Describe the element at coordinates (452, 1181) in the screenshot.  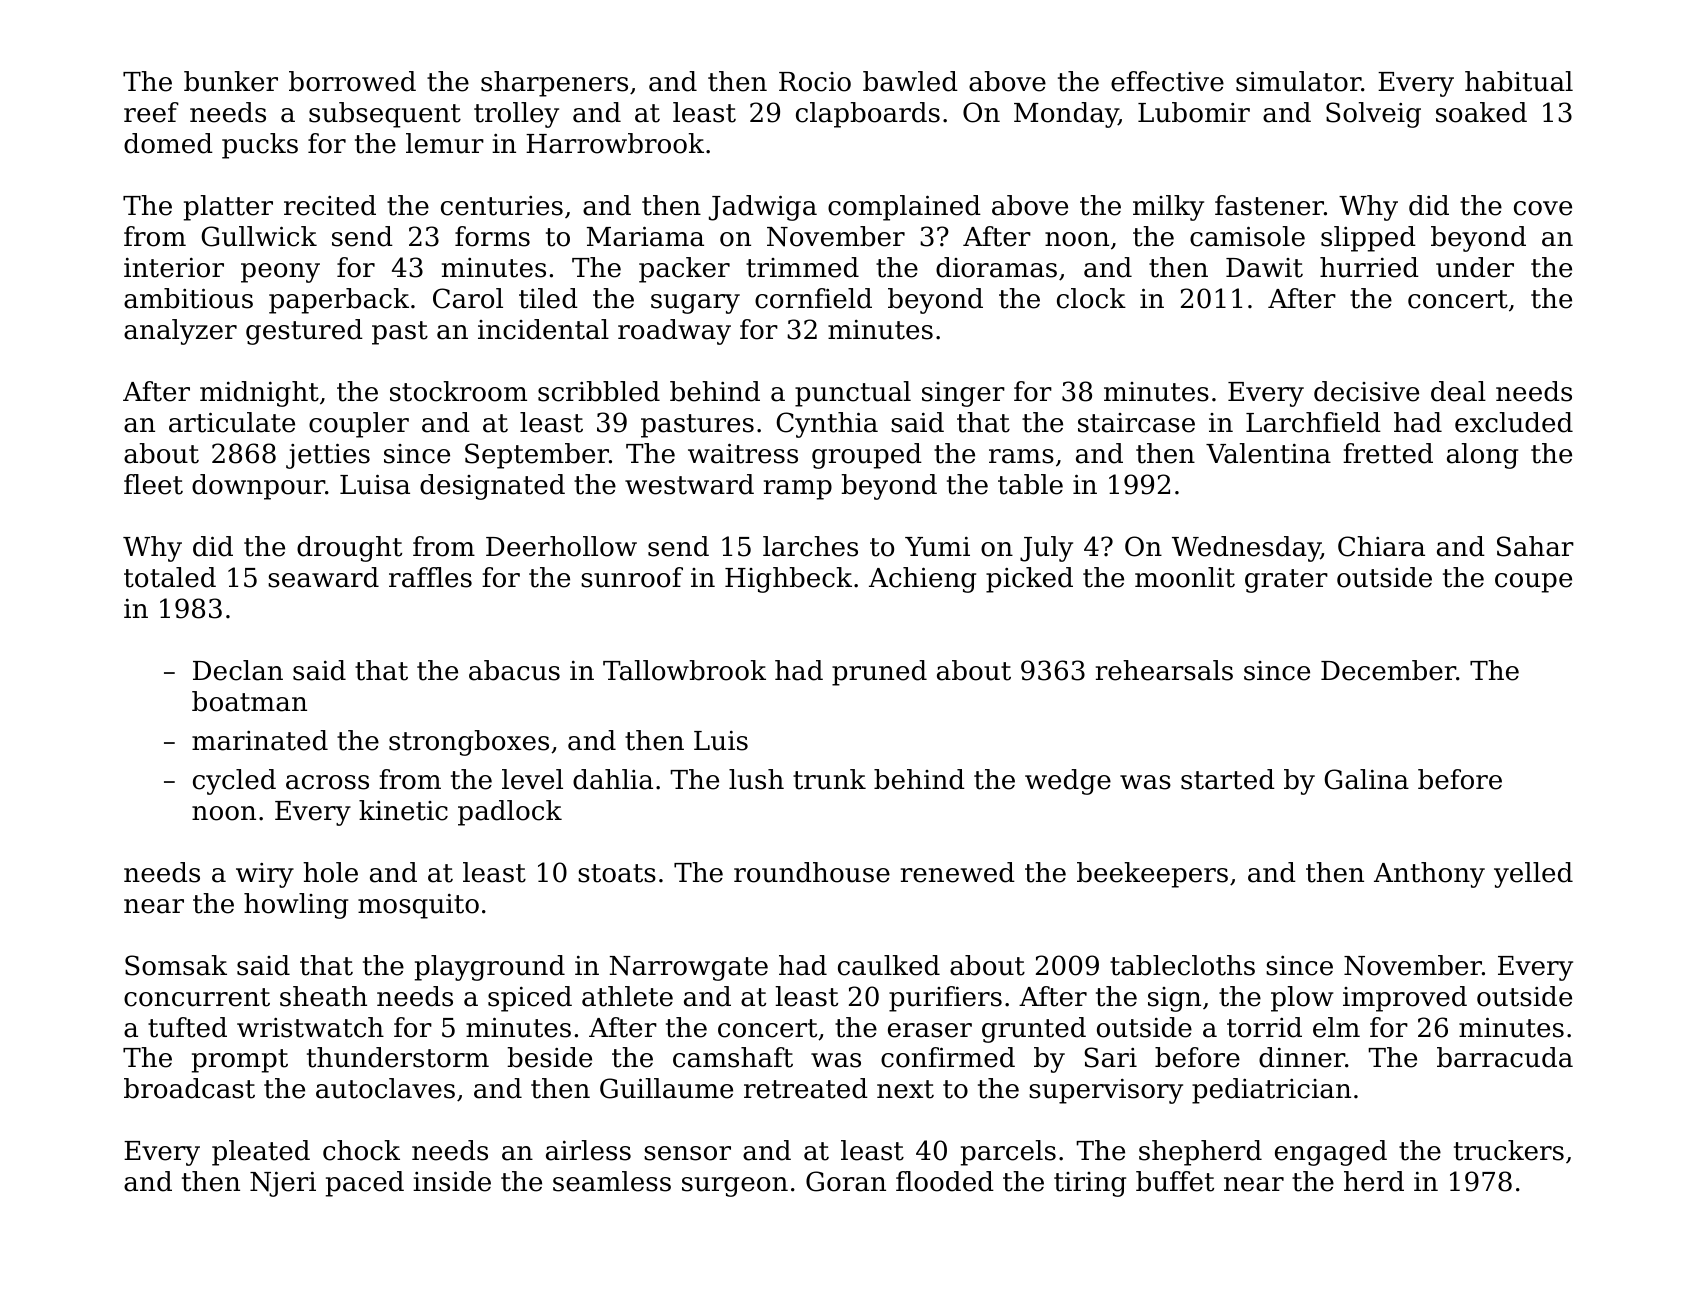
I see `inside` at that location.
